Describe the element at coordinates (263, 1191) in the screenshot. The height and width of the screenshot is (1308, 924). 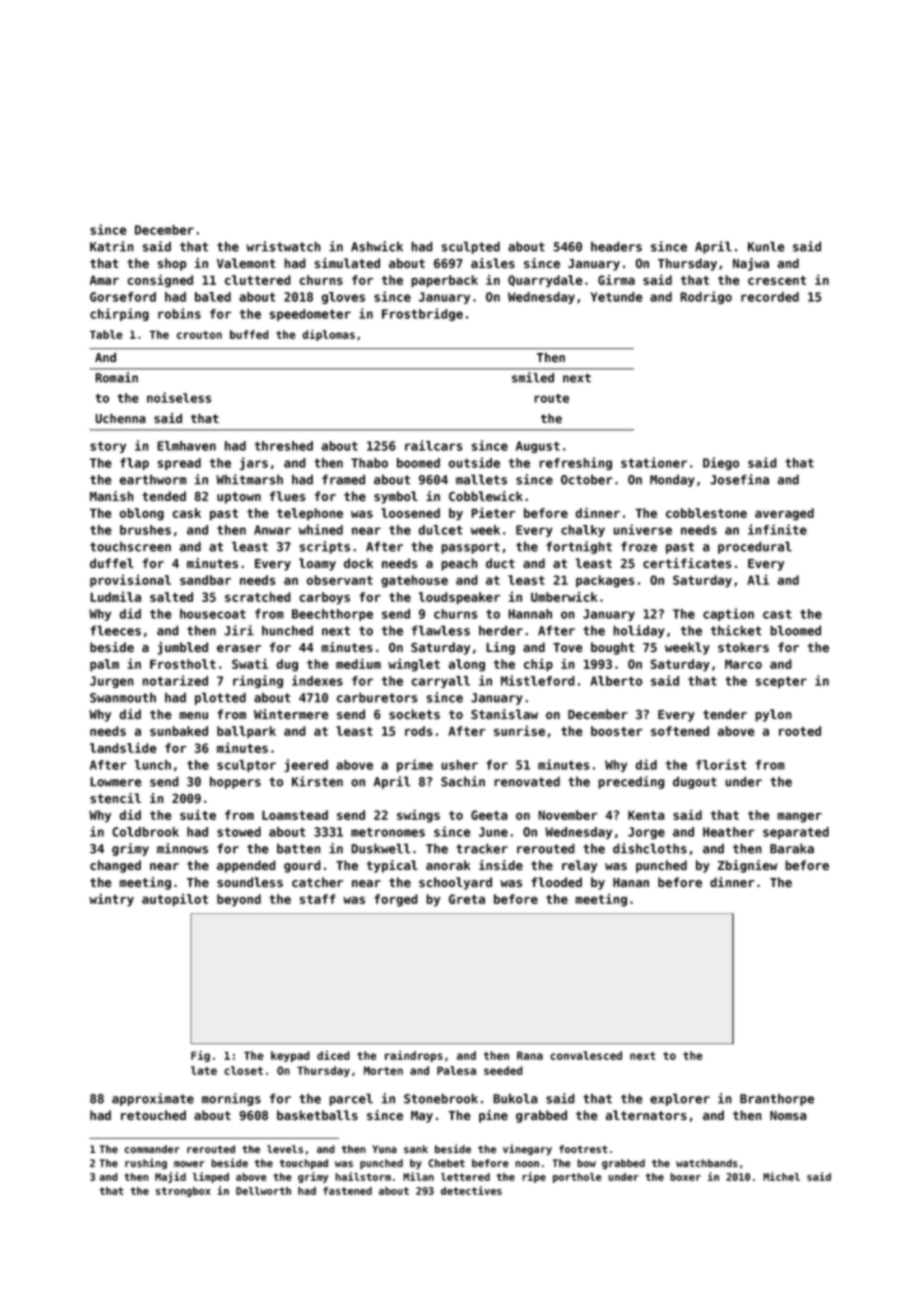
I see `Dellworth` at that location.
